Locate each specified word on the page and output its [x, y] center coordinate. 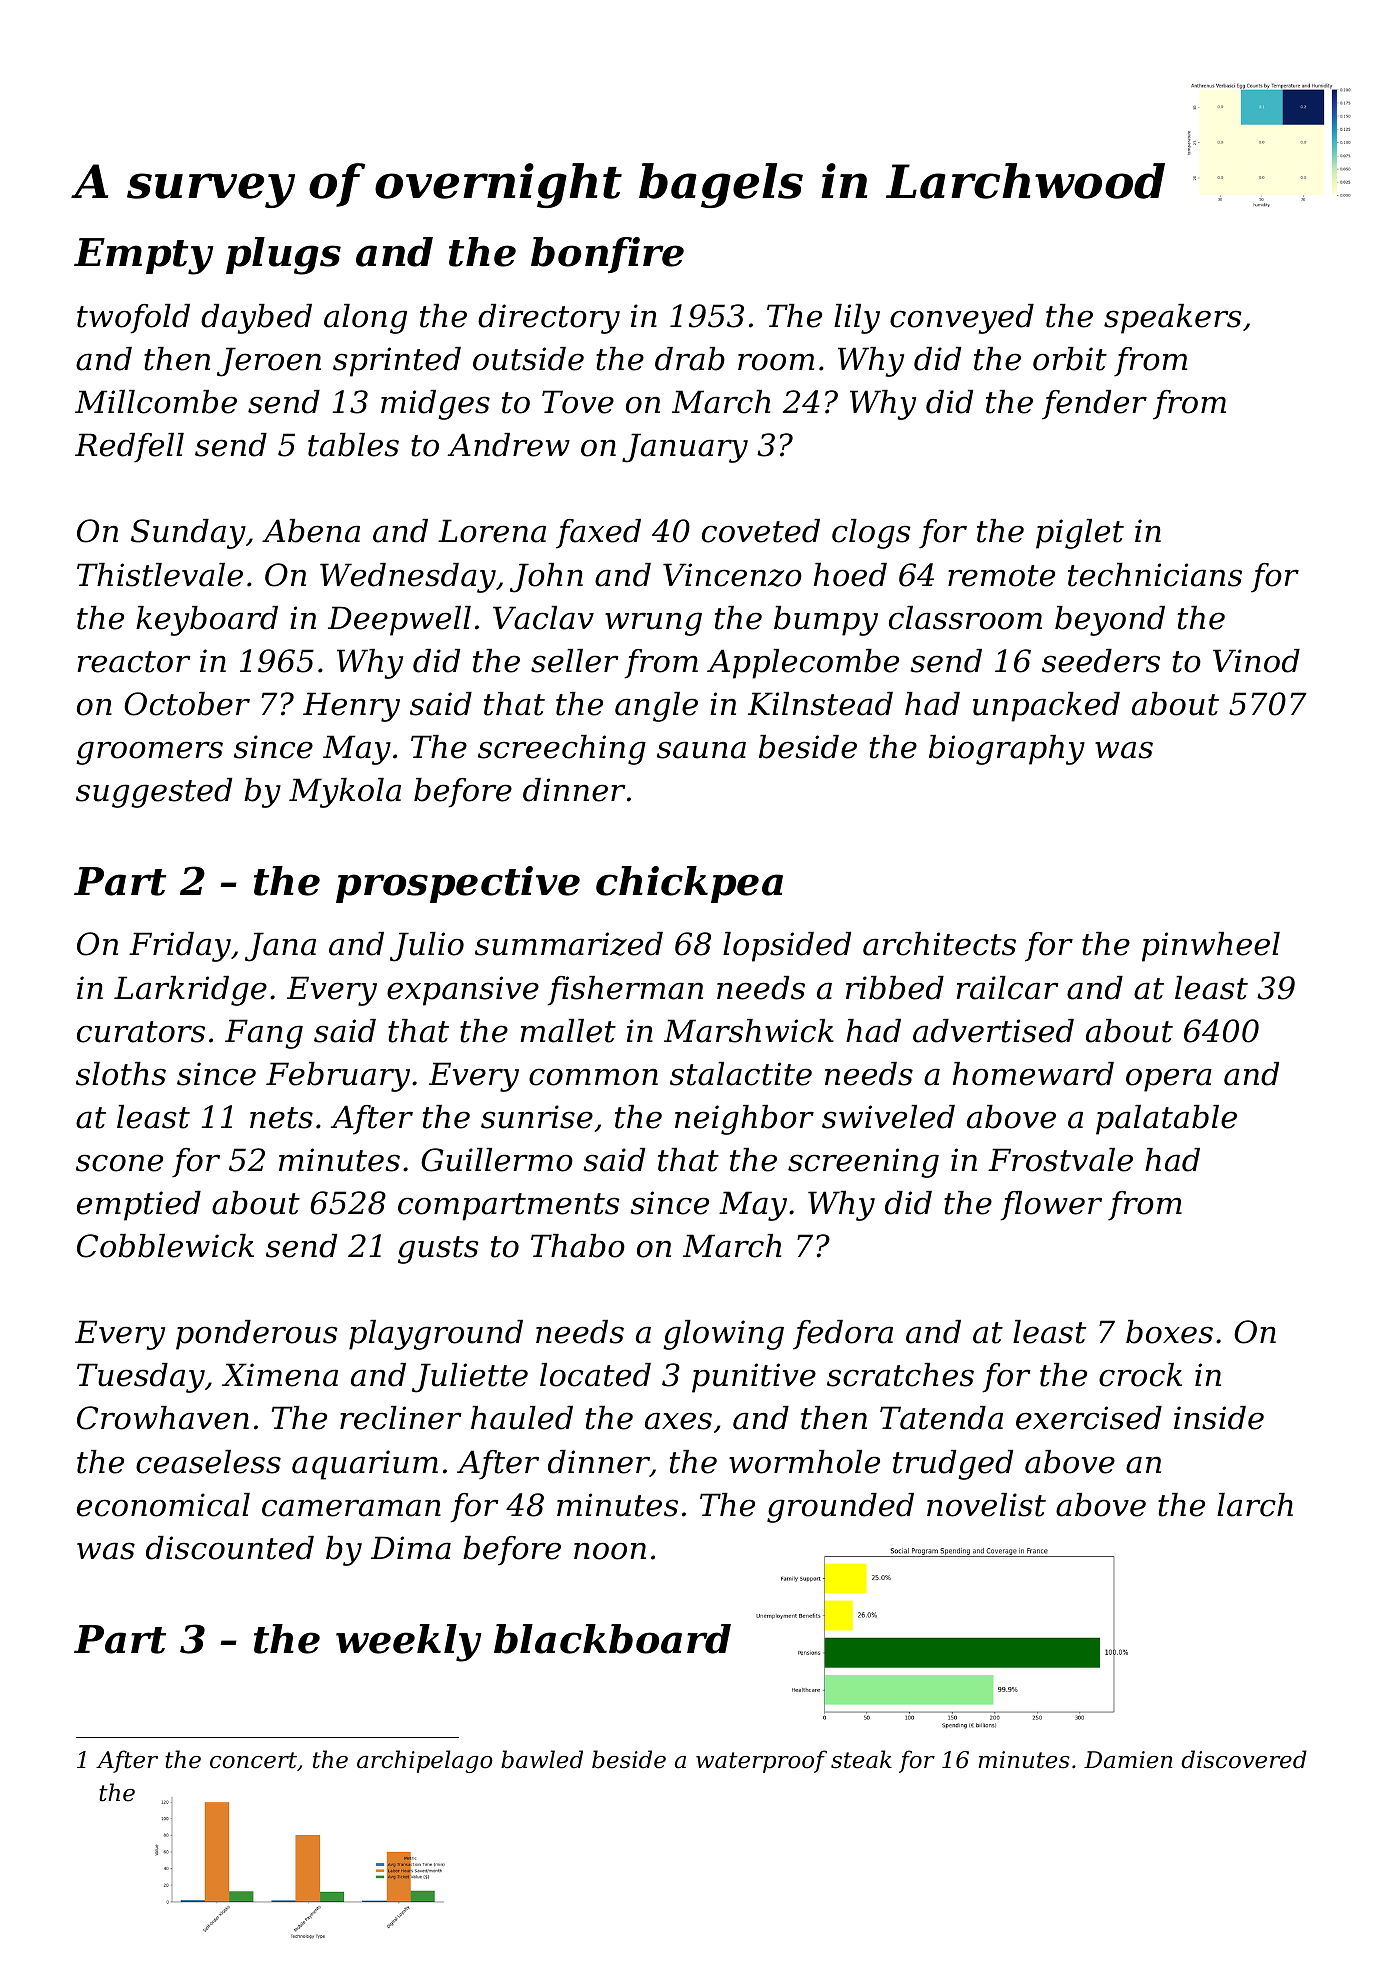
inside [1219, 1418]
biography [1007, 750]
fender [1094, 405]
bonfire [607, 255]
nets [281, 1118]
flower [1051, 1206]
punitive [754, 1378]
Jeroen [269, 362]
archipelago [425, 1761]
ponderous [257, 1335]
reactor [134, 662]
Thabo [578, 1246]
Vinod [1256, 661]
